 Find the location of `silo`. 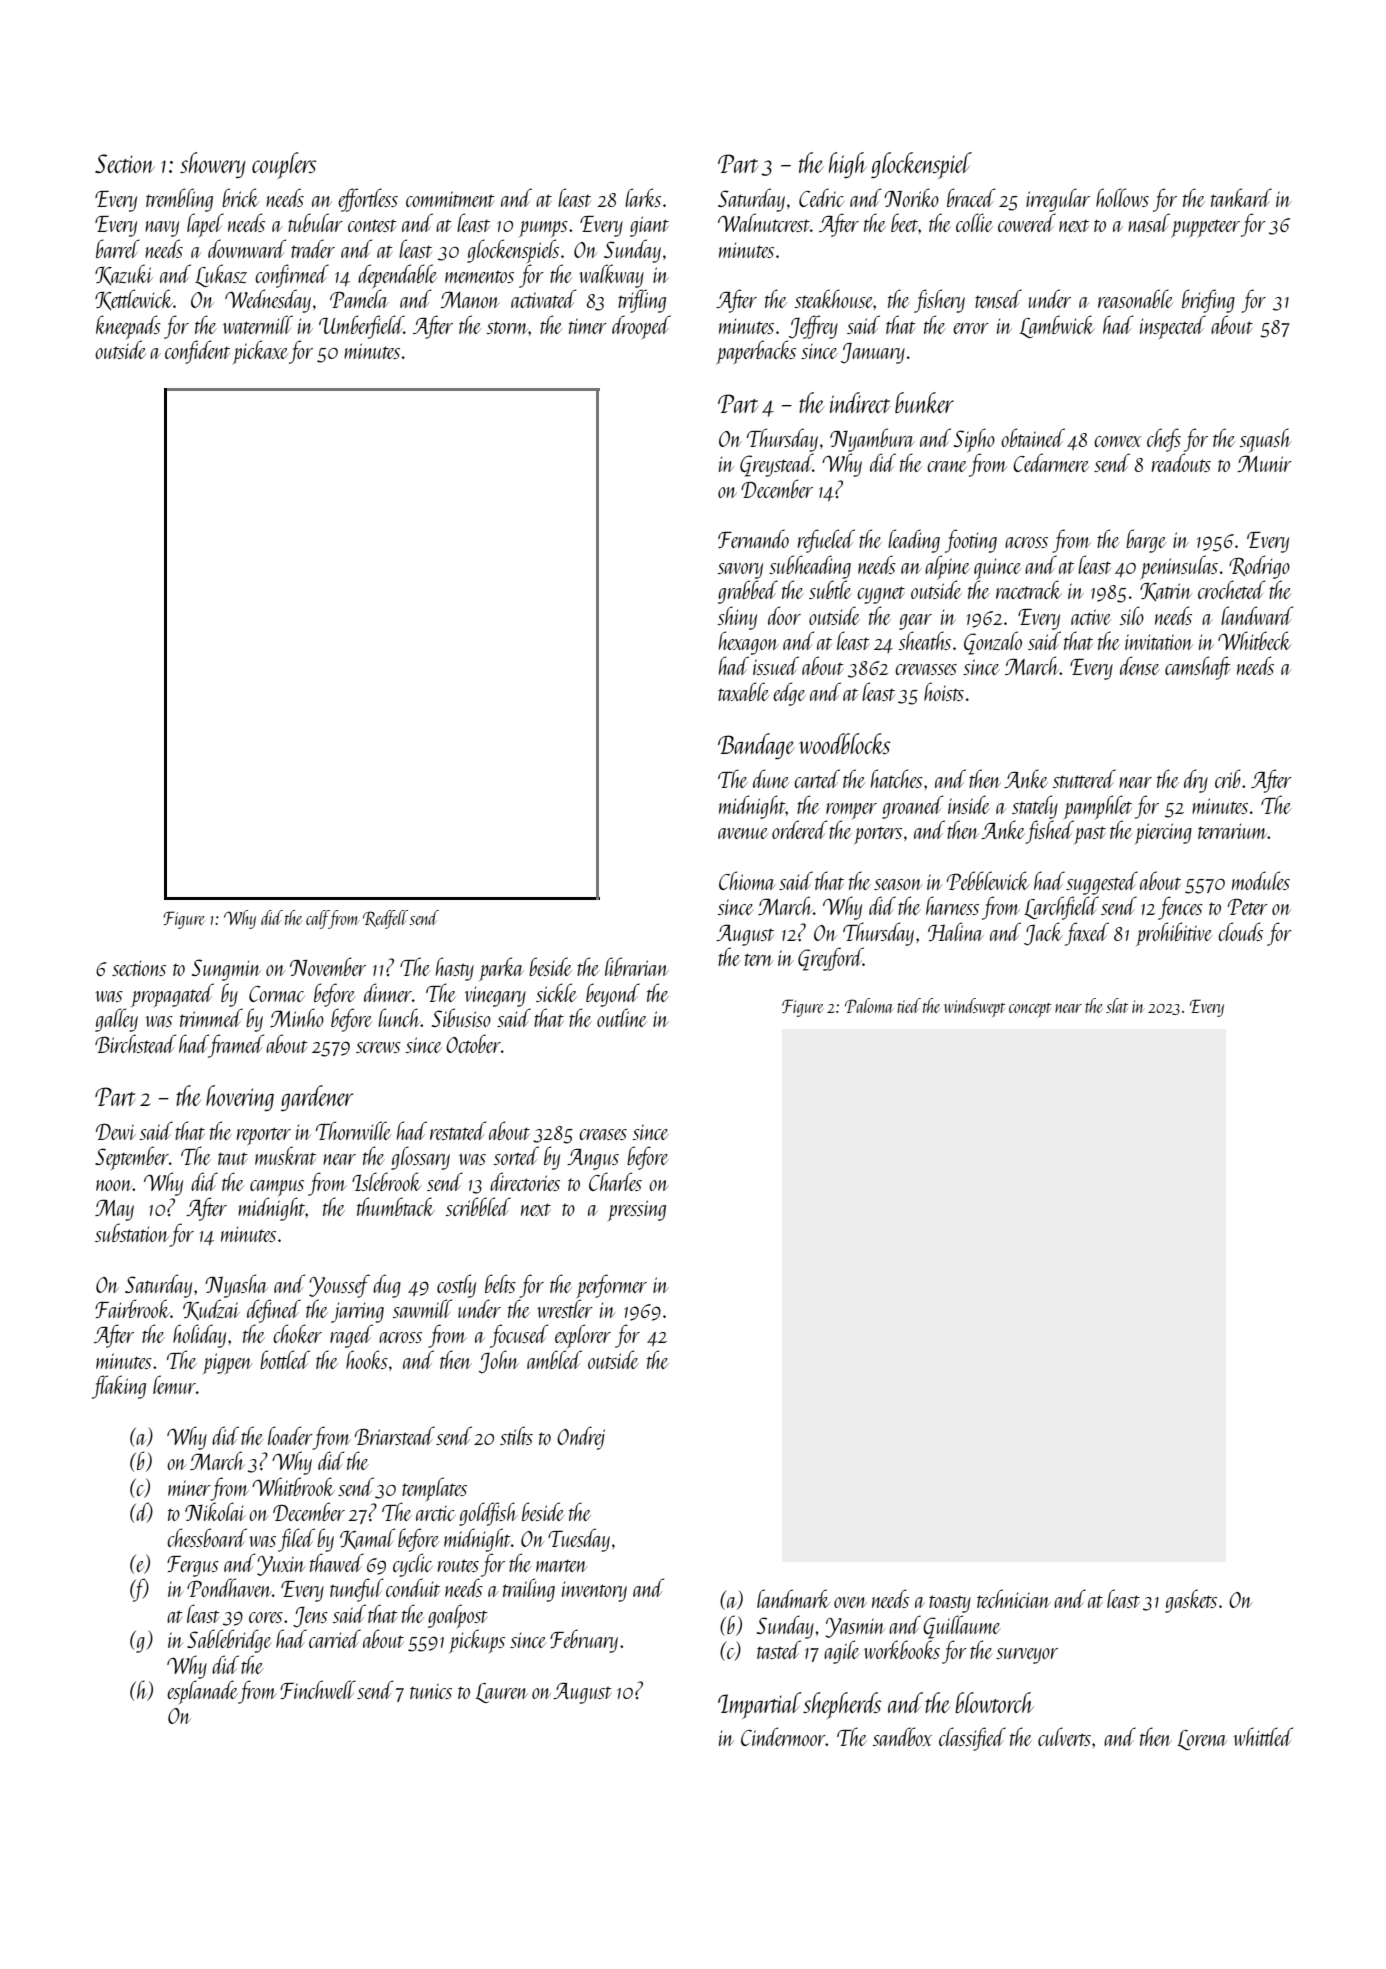

silo is located at coordinates (1132, 615).
